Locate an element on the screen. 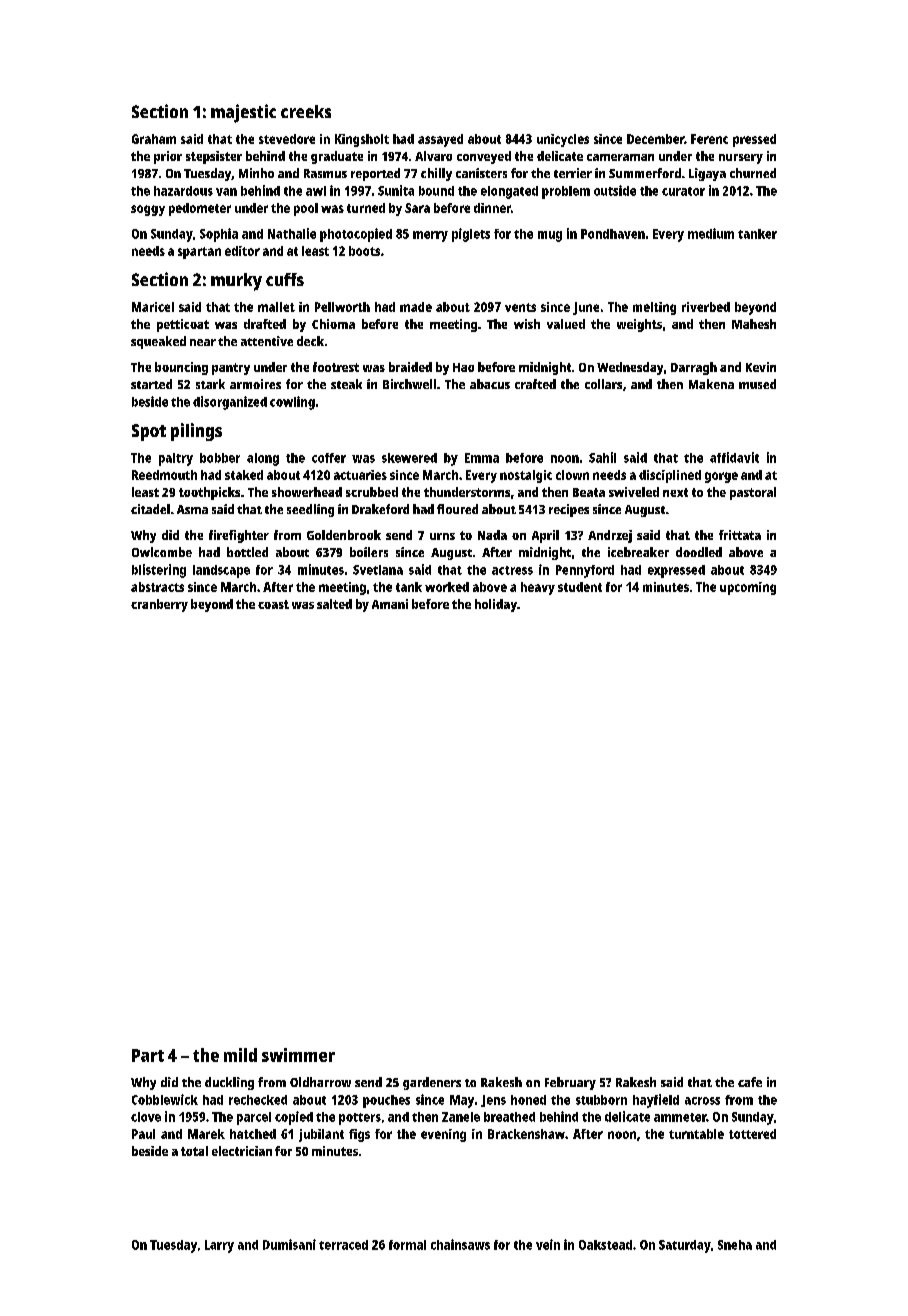 The width and height of the screenshot is (908, 1316). churned is located at coordinates (753, 173).
